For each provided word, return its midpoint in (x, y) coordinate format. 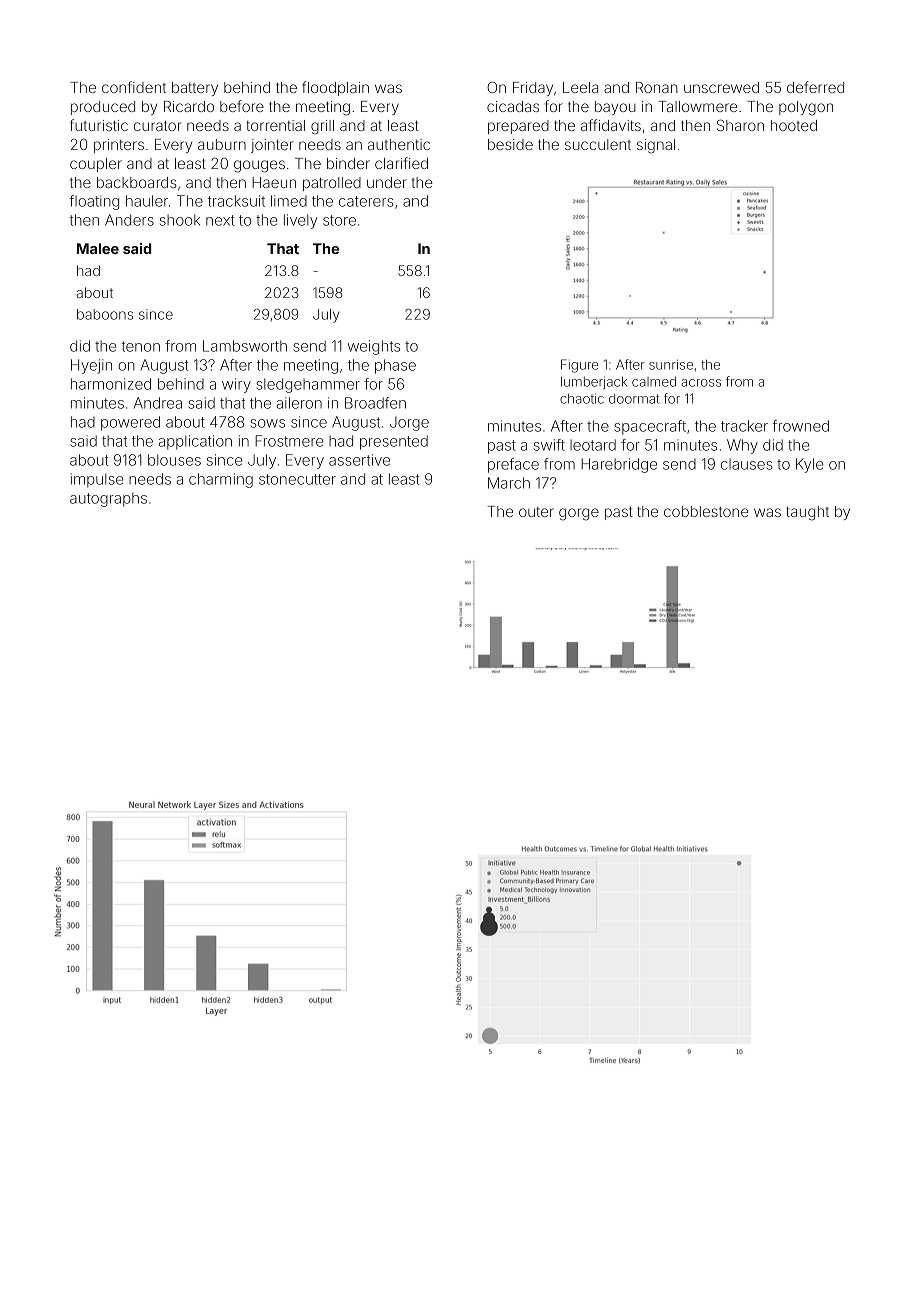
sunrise (671, 364)
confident (134, 87)
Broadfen (375, 403)
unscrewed (721, 87)
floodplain (335, 88)
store (339, 220)
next (220, 220)
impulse (97, 480)
